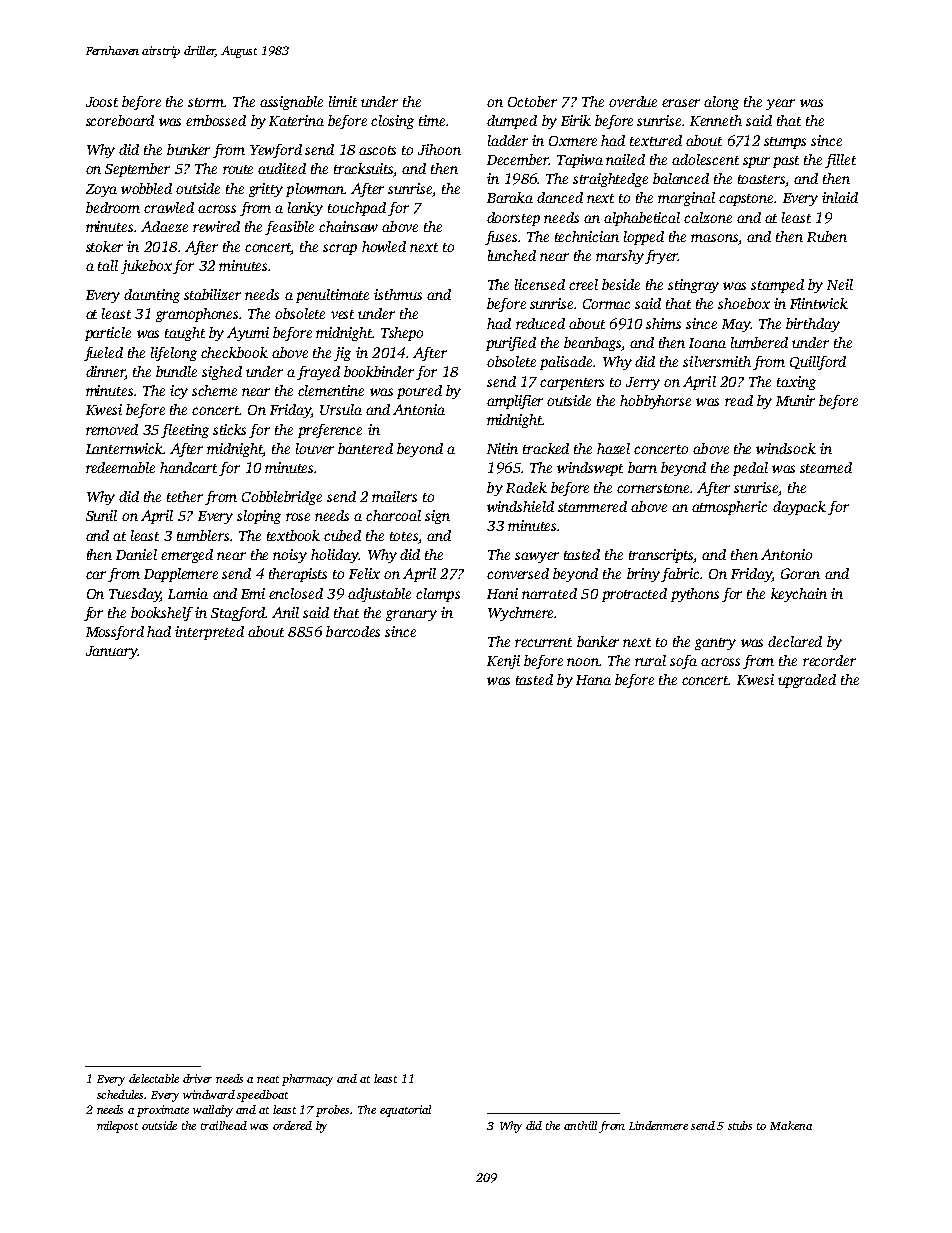 The height and width of the screenshot is (1233, 952). What do you see at coordinates (653, 488) in the screenshot?
I see `cornerstone` at bounding box center [653, 488].
